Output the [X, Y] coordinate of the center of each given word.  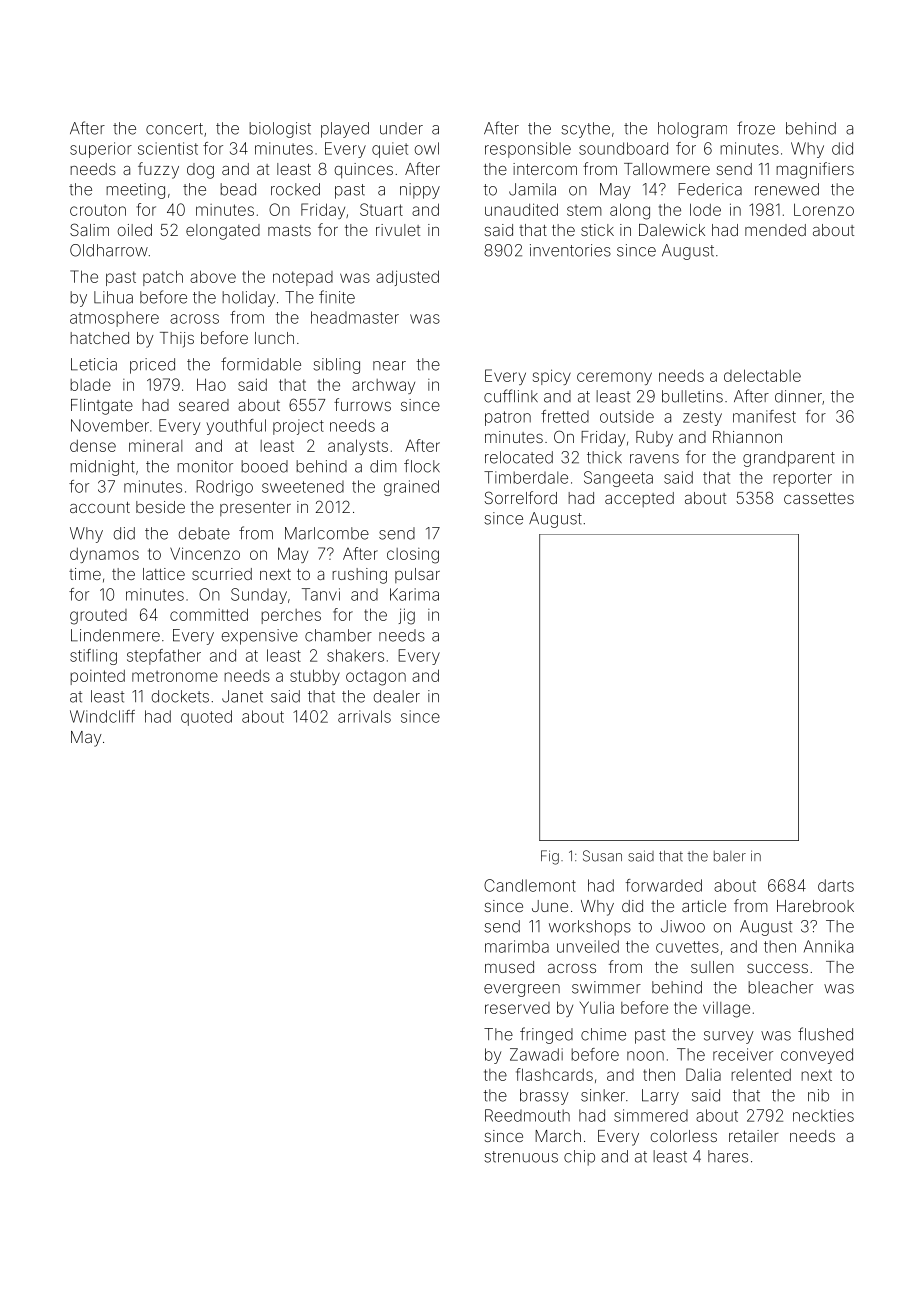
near [389, 366]
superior [101, 150]
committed [209, 614]
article [704, 906]
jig [406, 616]
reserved [517, 1008]
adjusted [407, 278]
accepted [639, 499]
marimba [517, 946]
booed [264, 466]
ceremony [614, 378]
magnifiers [815, 170]
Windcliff [102, 716]
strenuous [521, 1157]
